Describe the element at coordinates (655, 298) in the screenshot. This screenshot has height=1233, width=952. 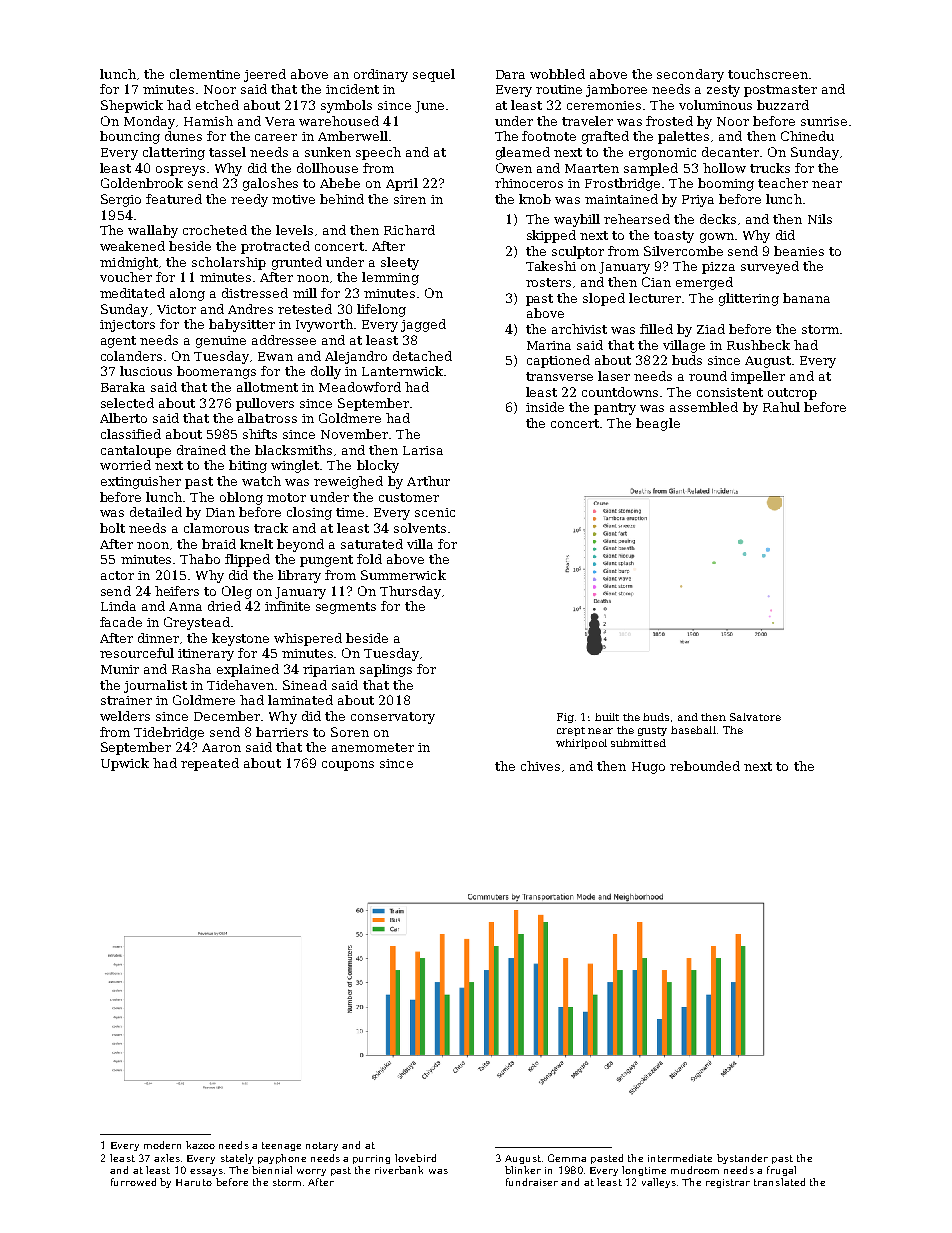
I see `lecturer` at that location.
